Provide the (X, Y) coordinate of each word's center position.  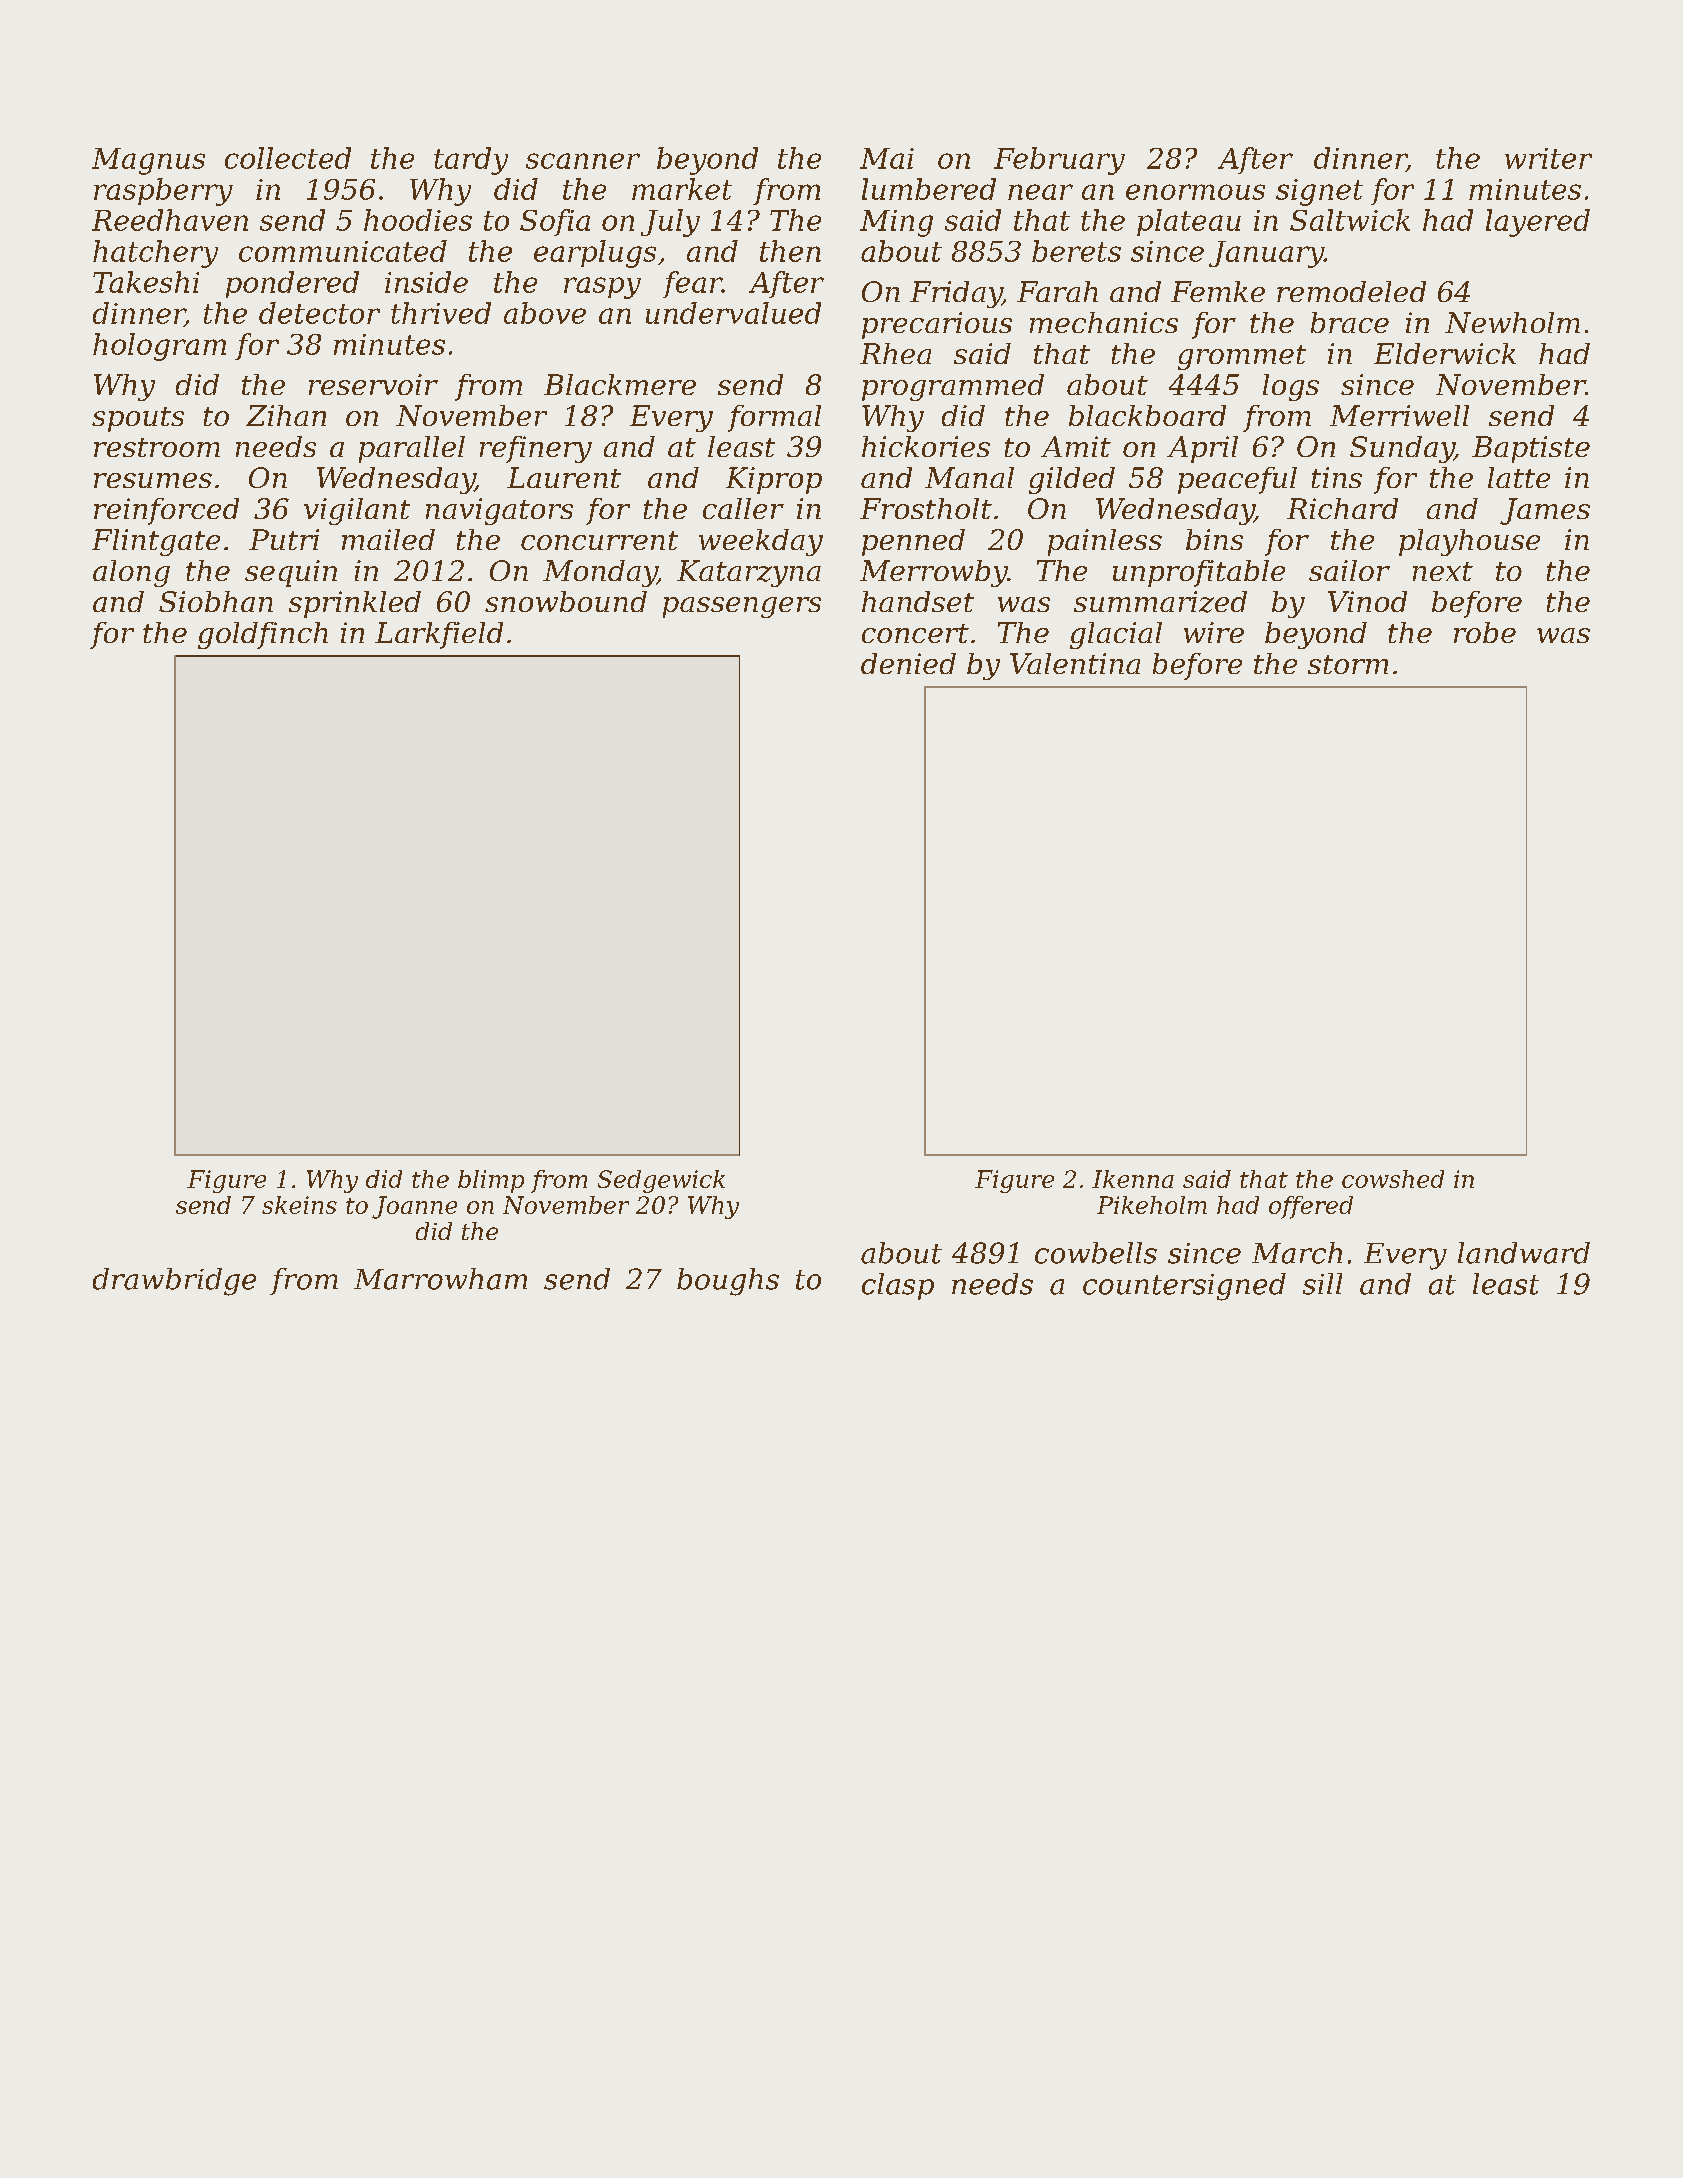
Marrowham (440, 1279)
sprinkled (355, 604)
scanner (583, 161)
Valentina (1075, 663)
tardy (471, 161)
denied (908, 663)
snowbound (566, 601)
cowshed (1393, 1179)
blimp (491, 1181)
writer (1548, 158)
